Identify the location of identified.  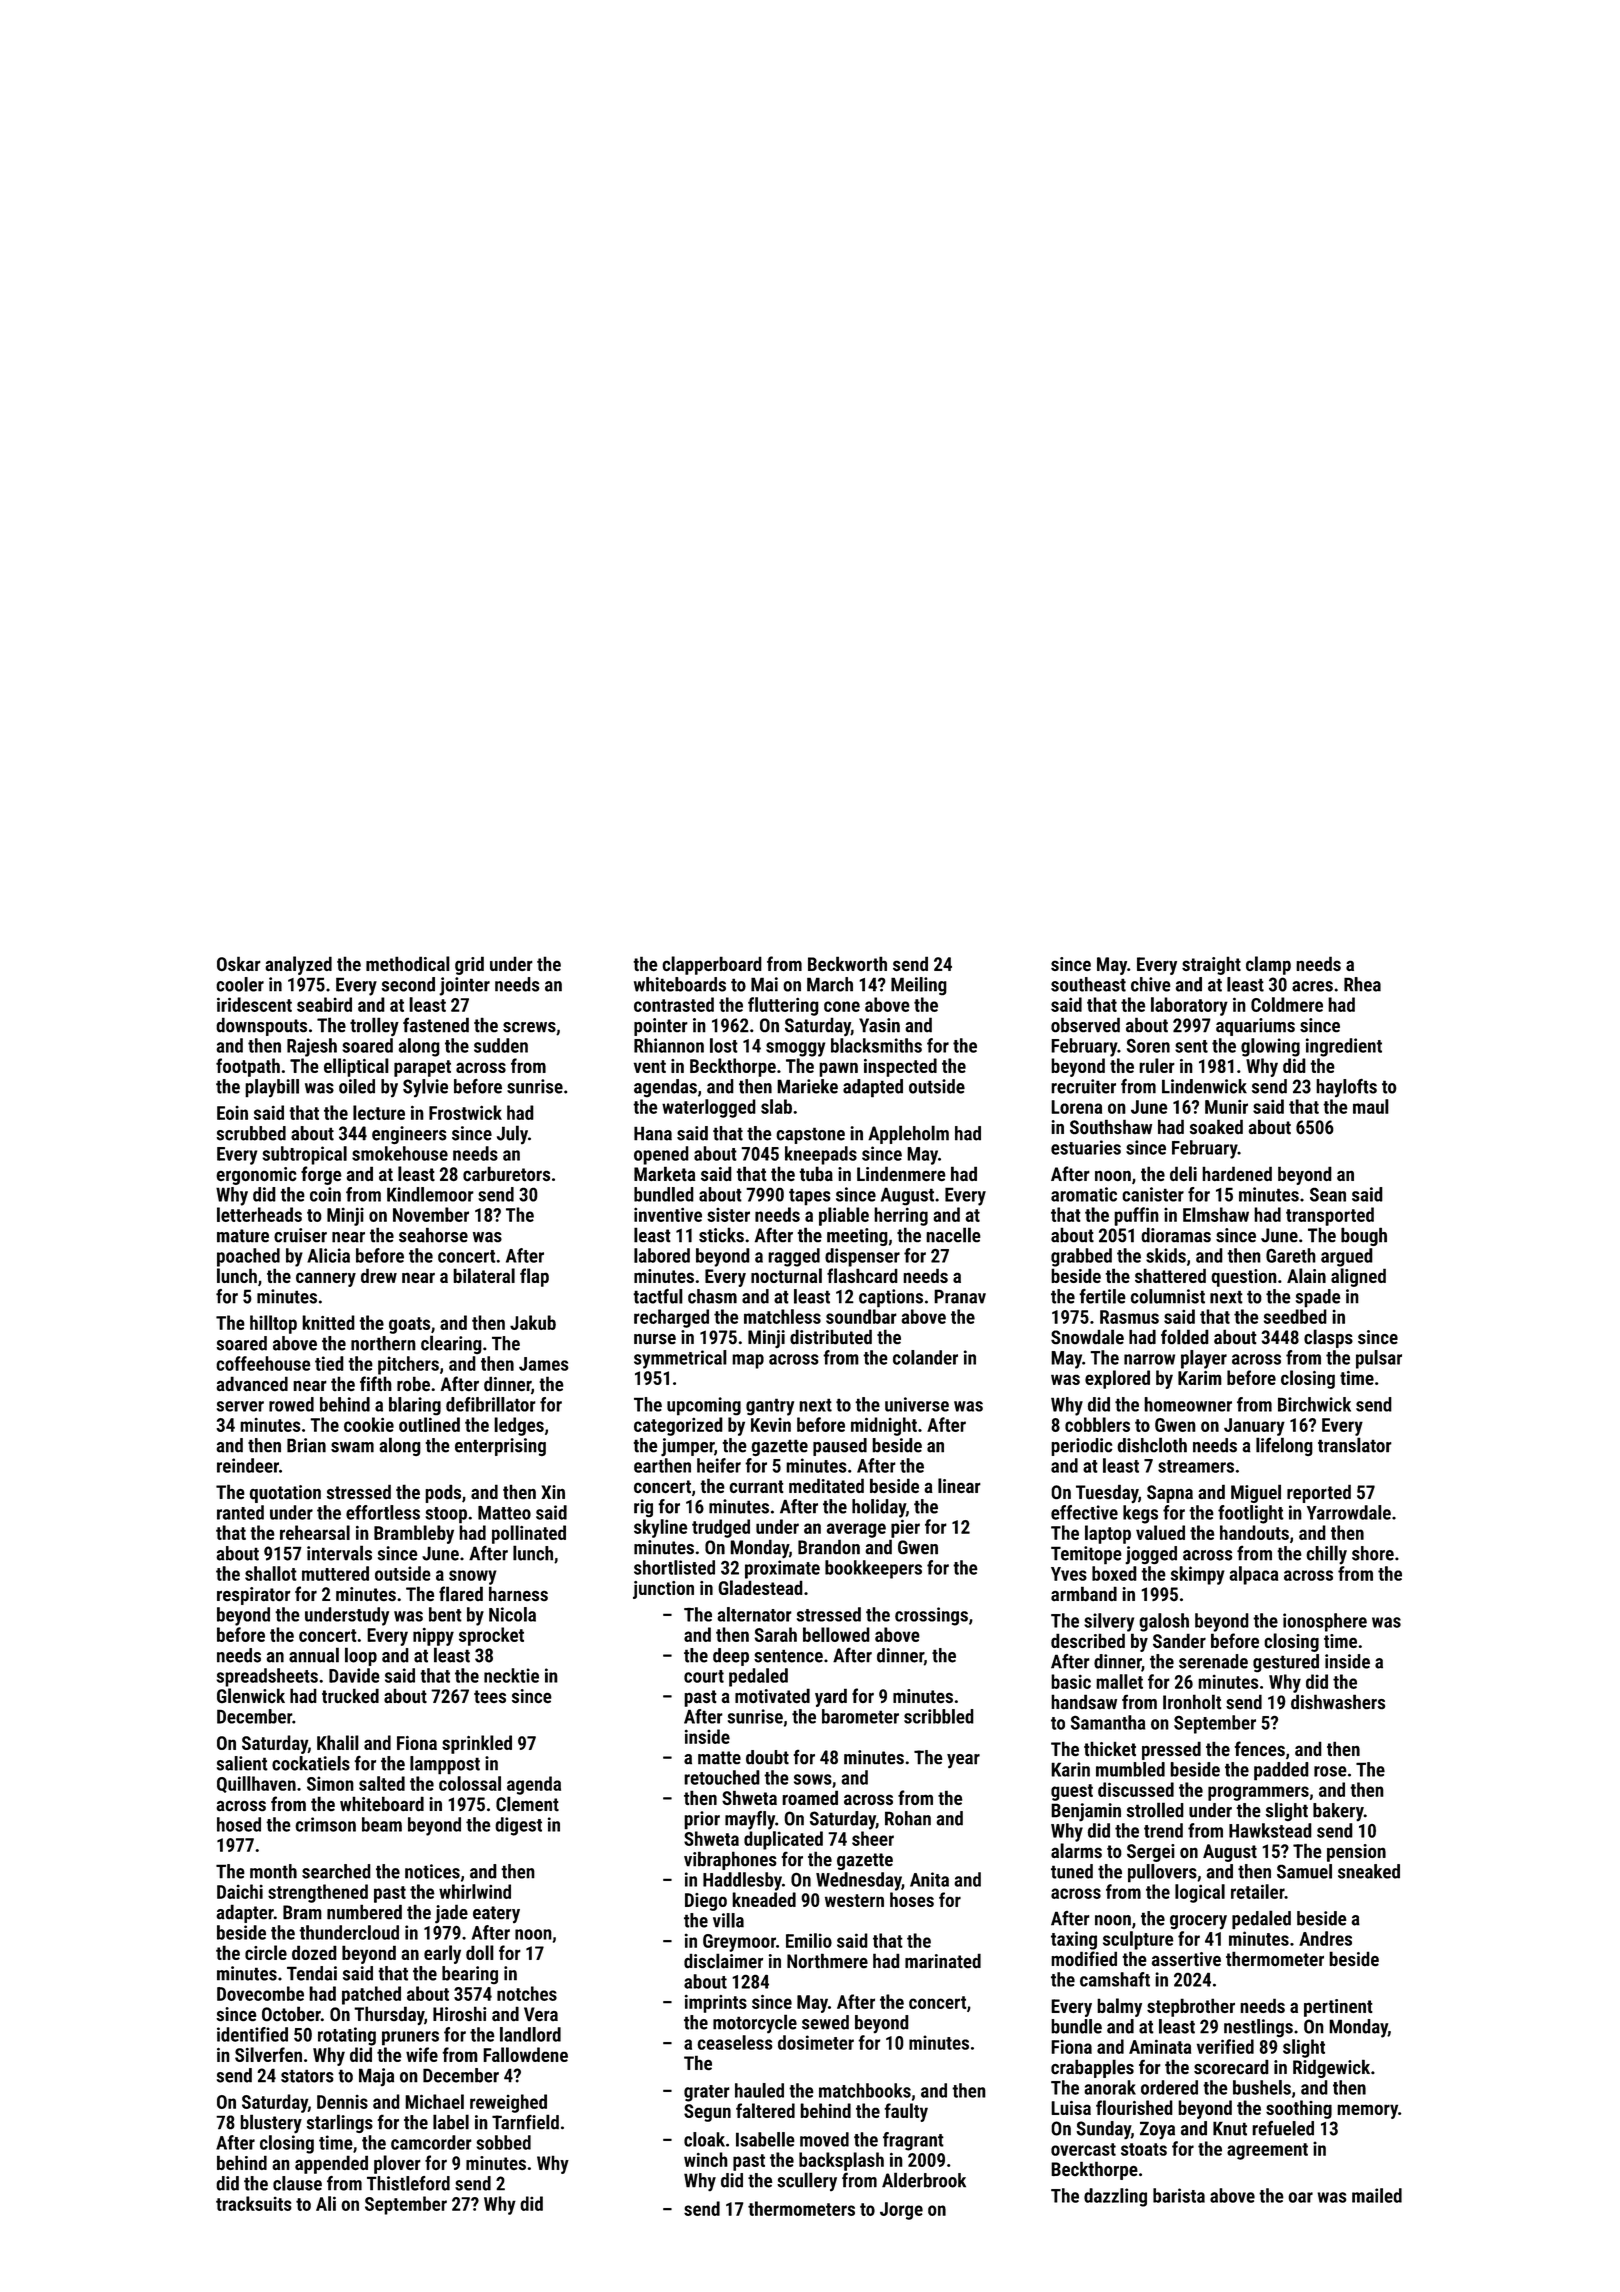
(252, 2034).
